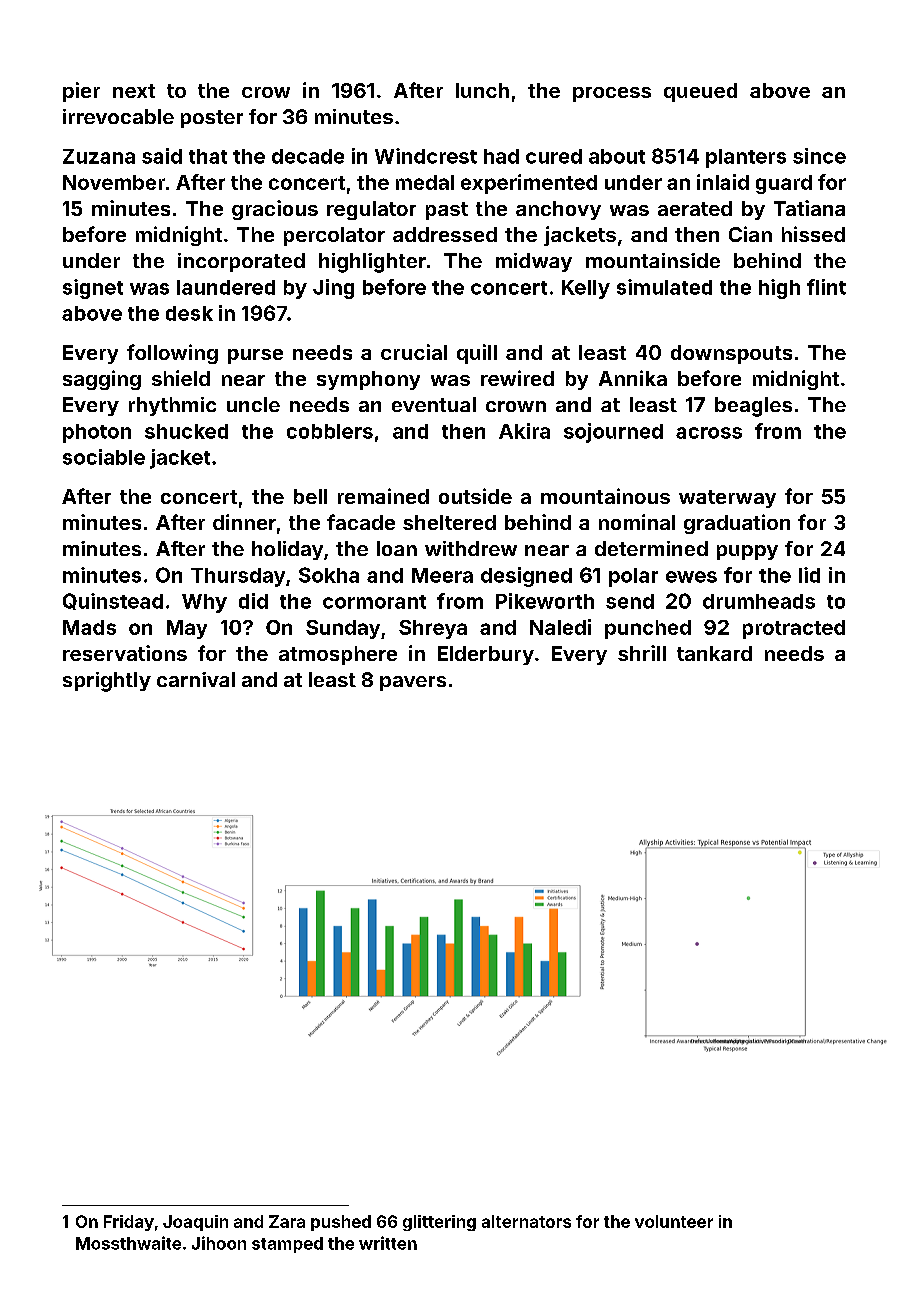 Image resolution: width=908 pixels, height=1316 pixels. I want to click on pier, so click(81, 92).
